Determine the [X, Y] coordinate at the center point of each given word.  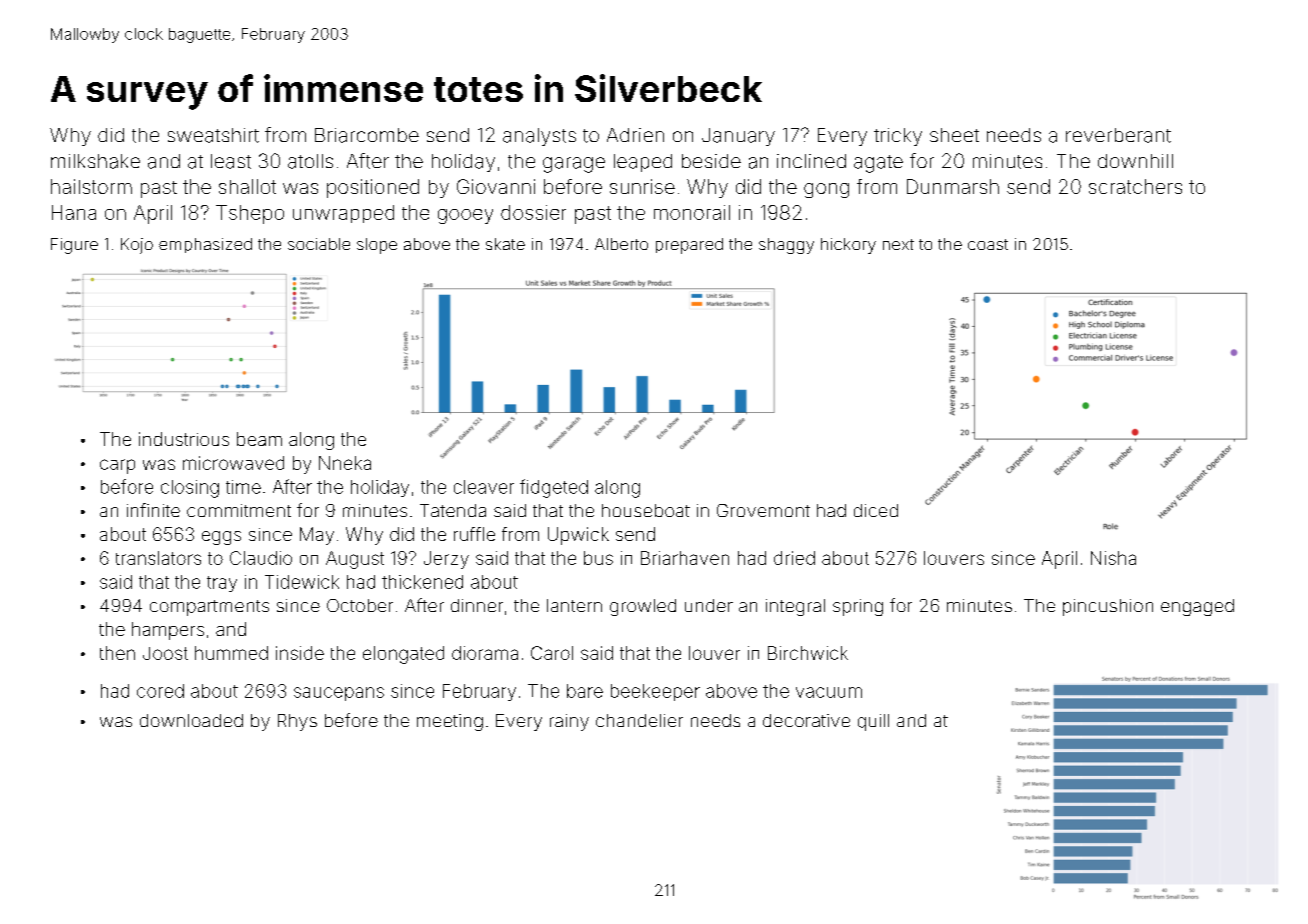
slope [377, 246]
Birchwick [808, 653]
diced [876, 510]
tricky [898, 137]
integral [795, 607]
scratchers [1135, 186]
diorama [485, 653]
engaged [1197, 607]
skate [505, 244]
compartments [209, 608]
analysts [539, 137]
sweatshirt [213, 135]
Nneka [345, 463]
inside [300, 653]
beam [259, 439]
